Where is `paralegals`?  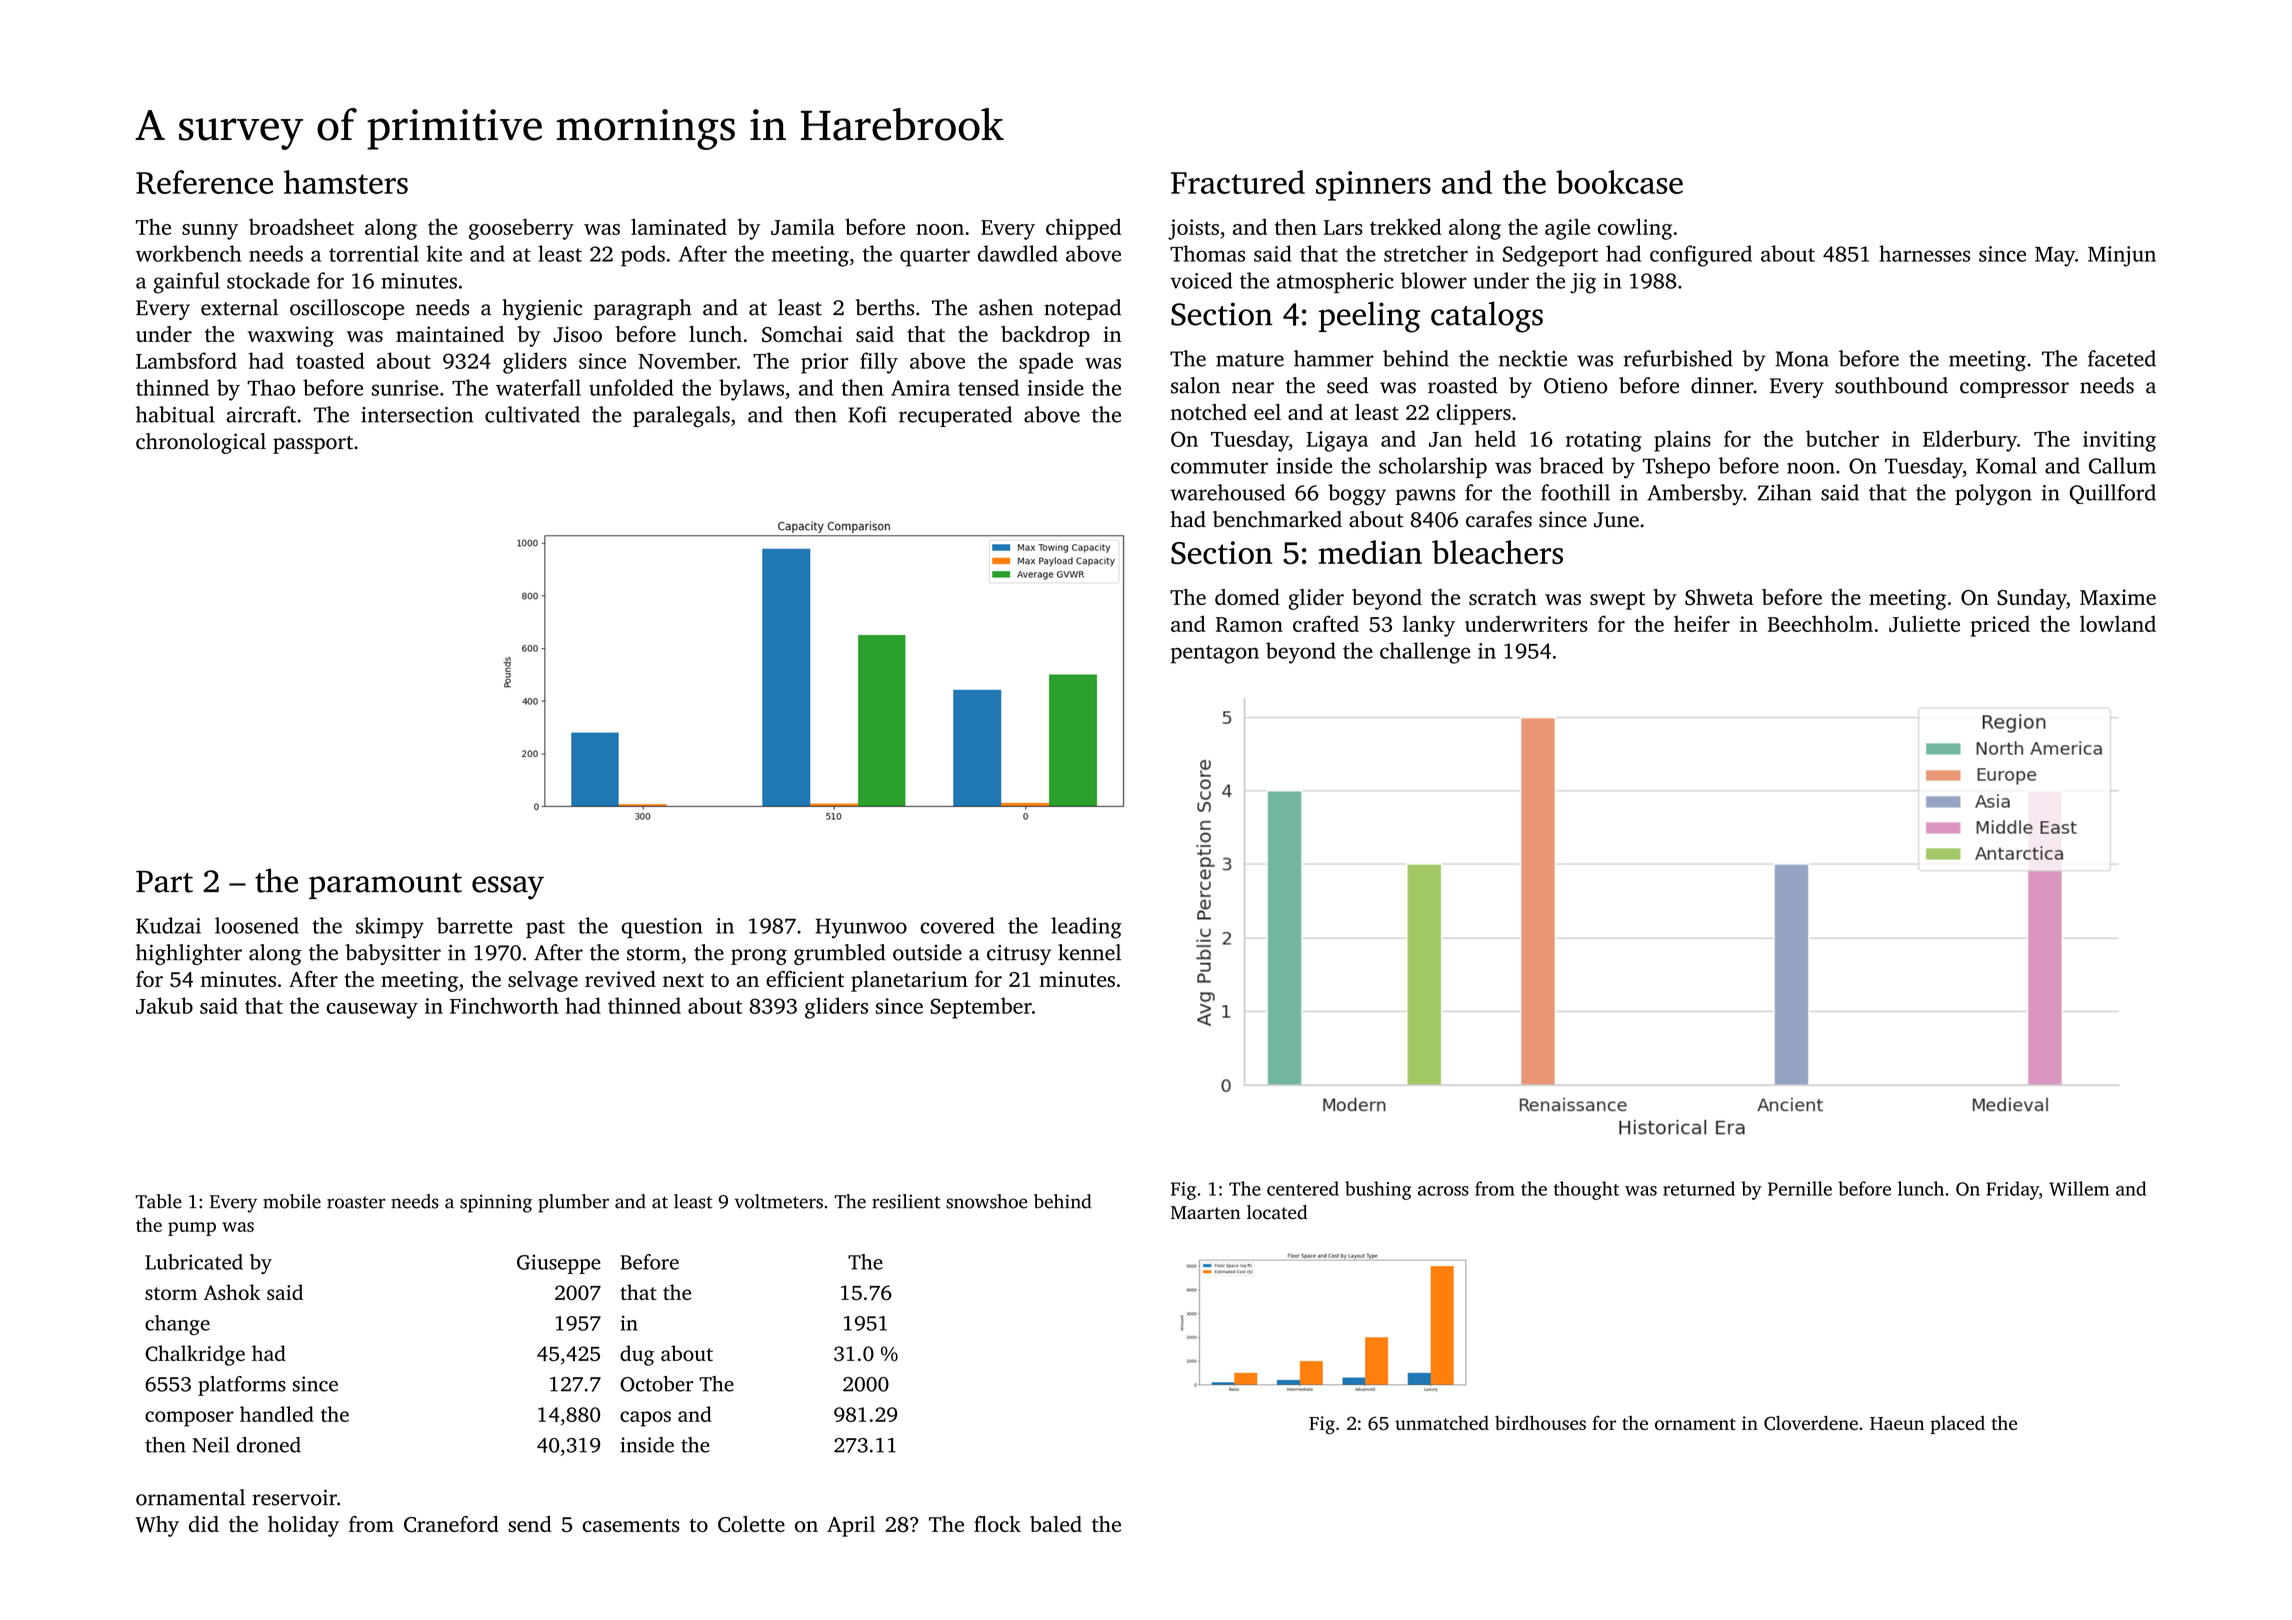
paralegals is located at coordinates (681, 417).
